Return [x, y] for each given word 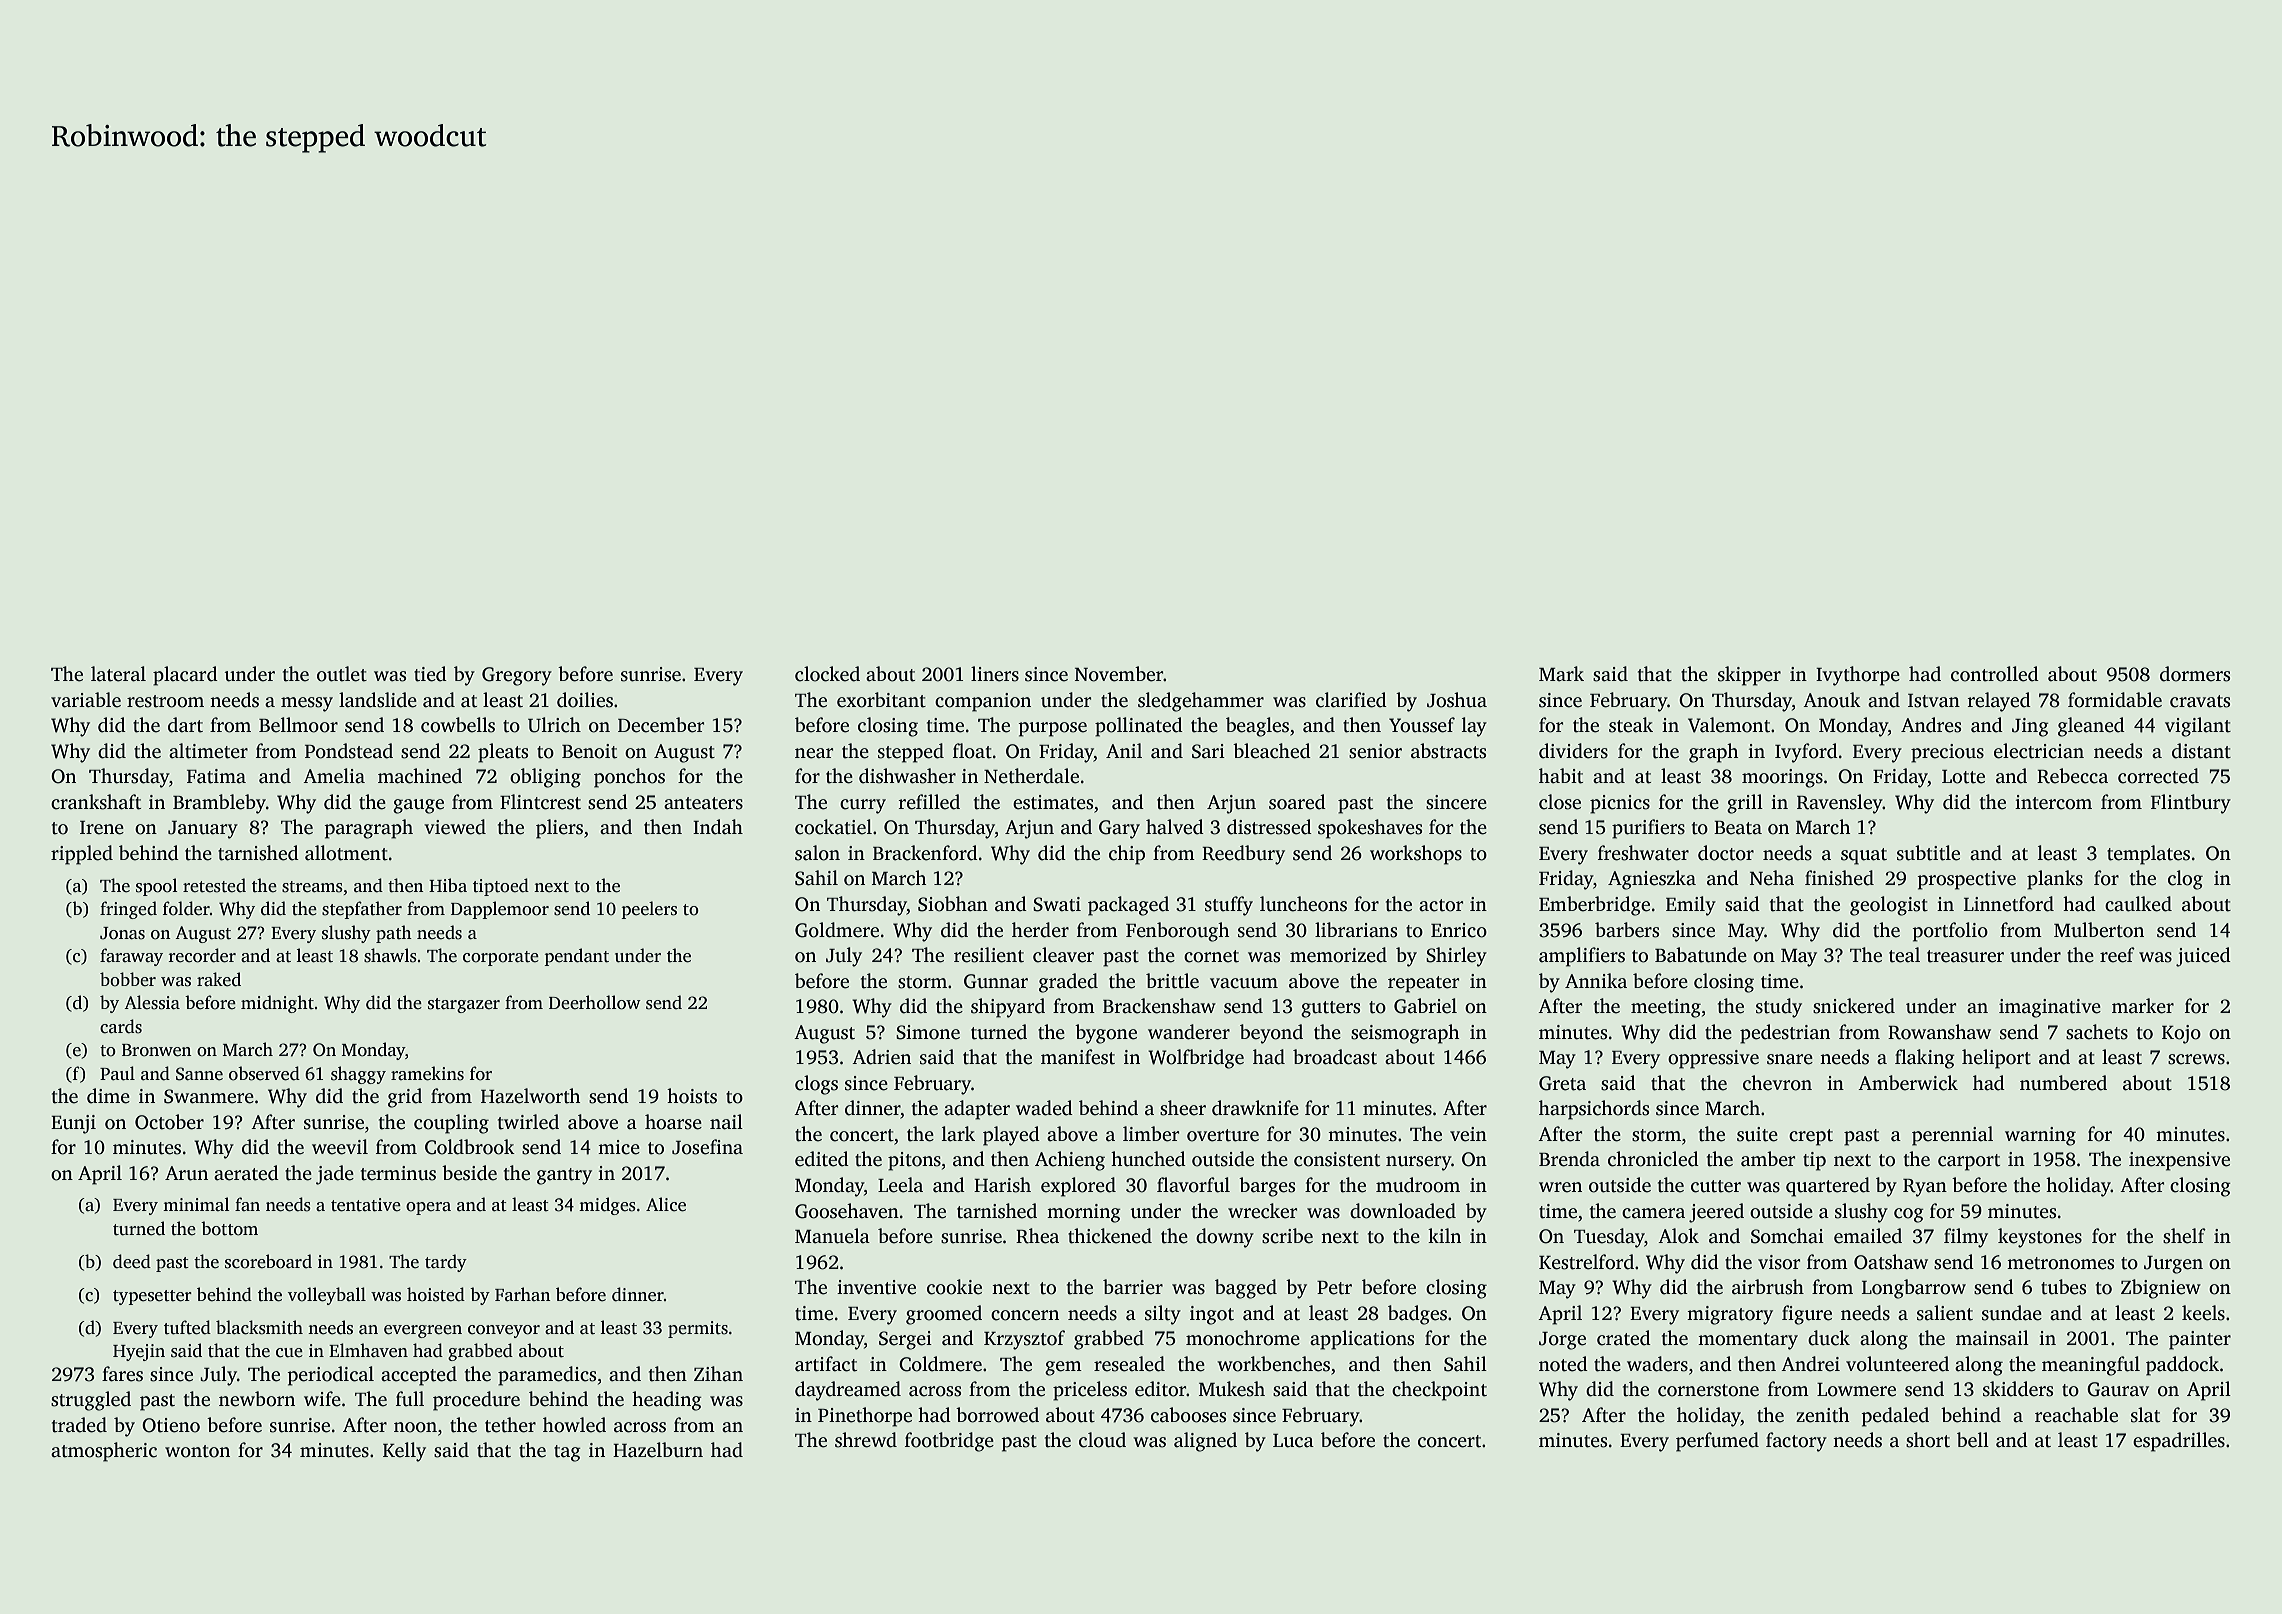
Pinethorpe [865, 1417]
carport [1969, 1162]
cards [121, 1026]
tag [567, 1453]
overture [1223, 1135]
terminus [398, 1173]
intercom [2053, 802]
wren [1560, 1187]
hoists [692, 1096]
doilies [585, 700]
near [814, 753]
